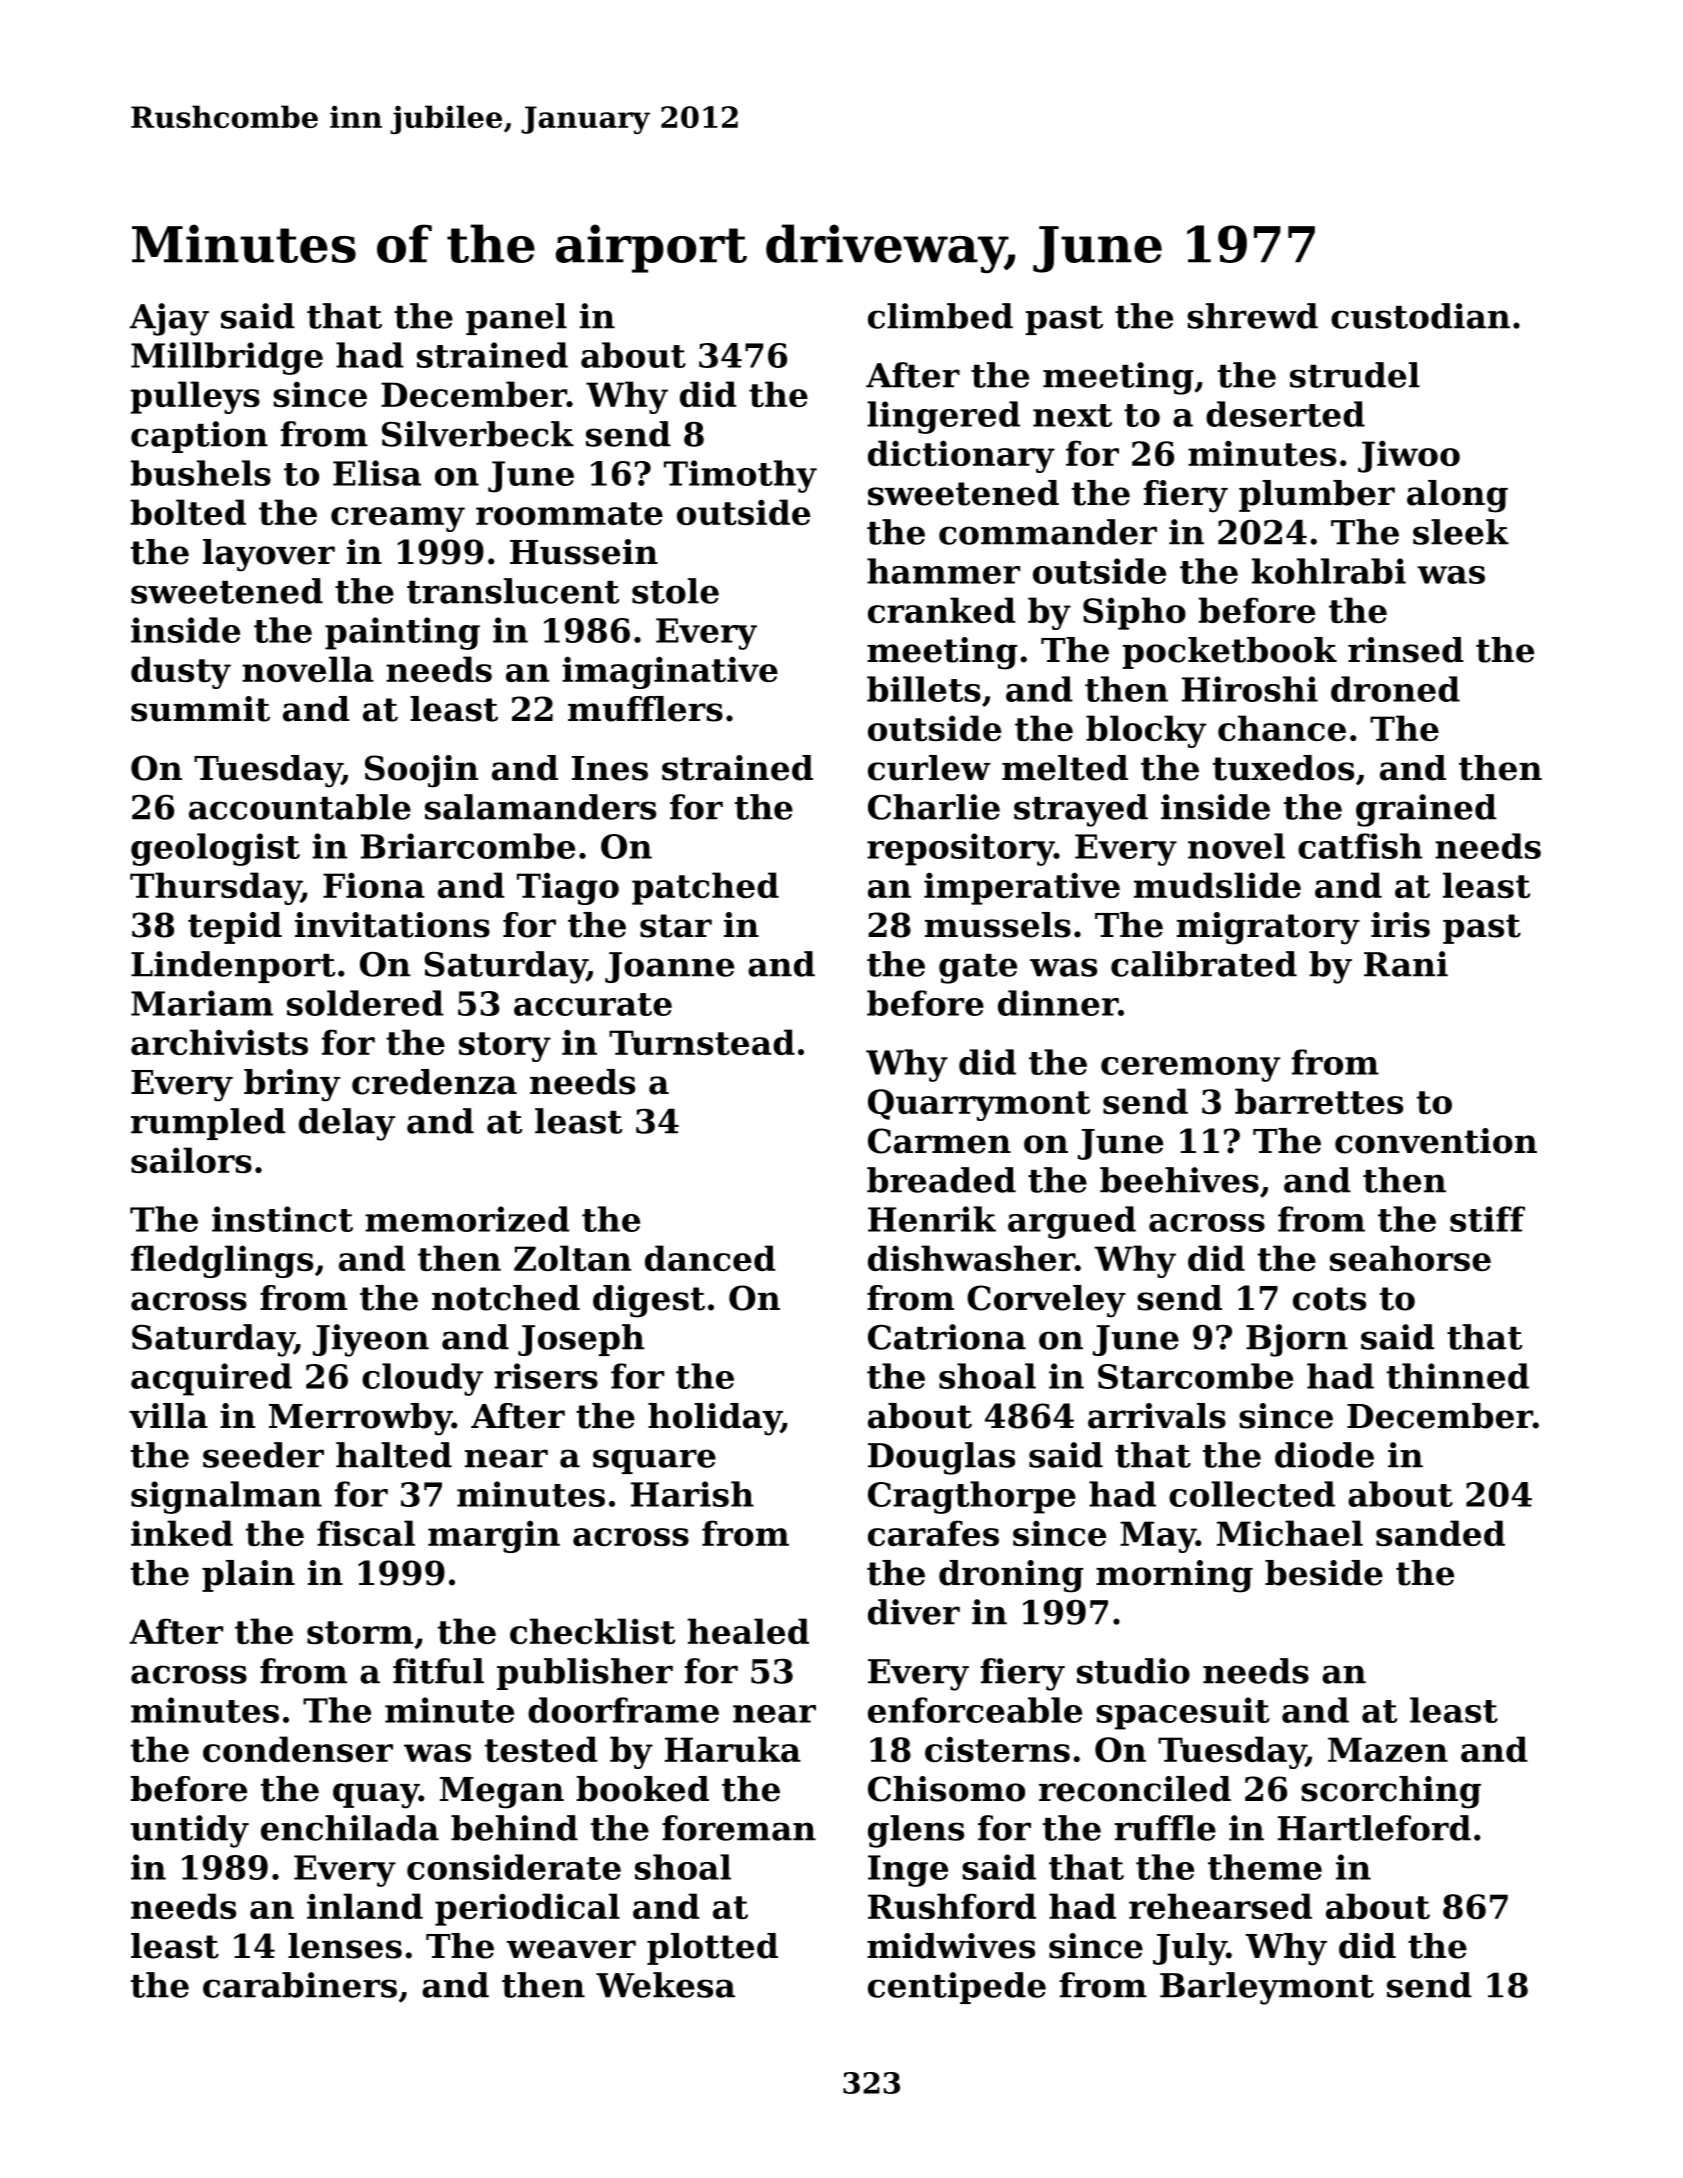 The width and height of the page is (1683, 2178). Describe the element at coordinates (169, 319) in the page. I see `Ajay` at that location.
